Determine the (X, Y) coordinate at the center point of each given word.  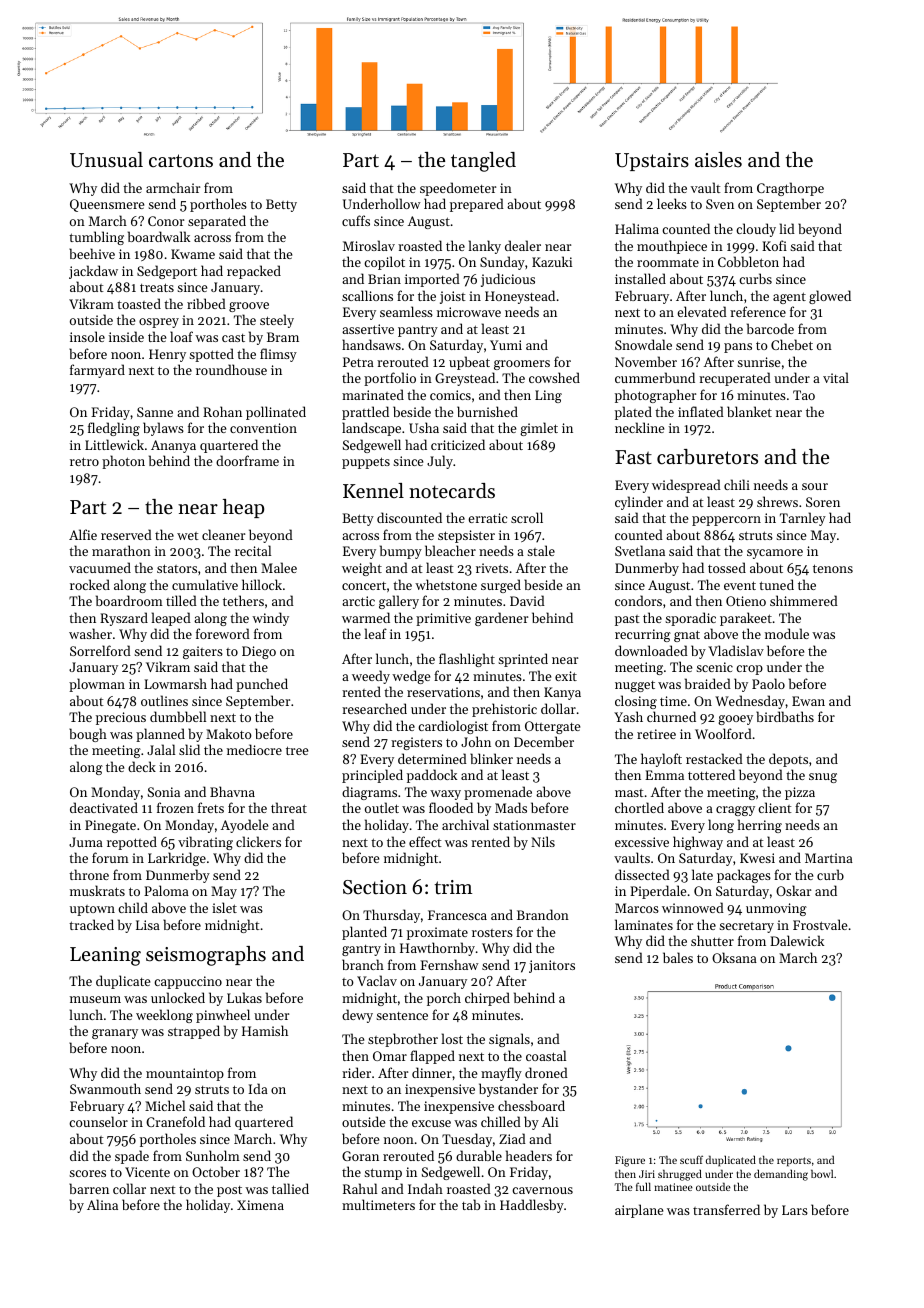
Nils (543, 841)
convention (263, 428)
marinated (373, 394)
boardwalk (159, 236)
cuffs (356, 220)
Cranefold (175, 1121)
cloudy (756, 230)
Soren (823, 502)
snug (823, 778)
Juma (86, 842)
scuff (691, 1159)
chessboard (531, 1105)
